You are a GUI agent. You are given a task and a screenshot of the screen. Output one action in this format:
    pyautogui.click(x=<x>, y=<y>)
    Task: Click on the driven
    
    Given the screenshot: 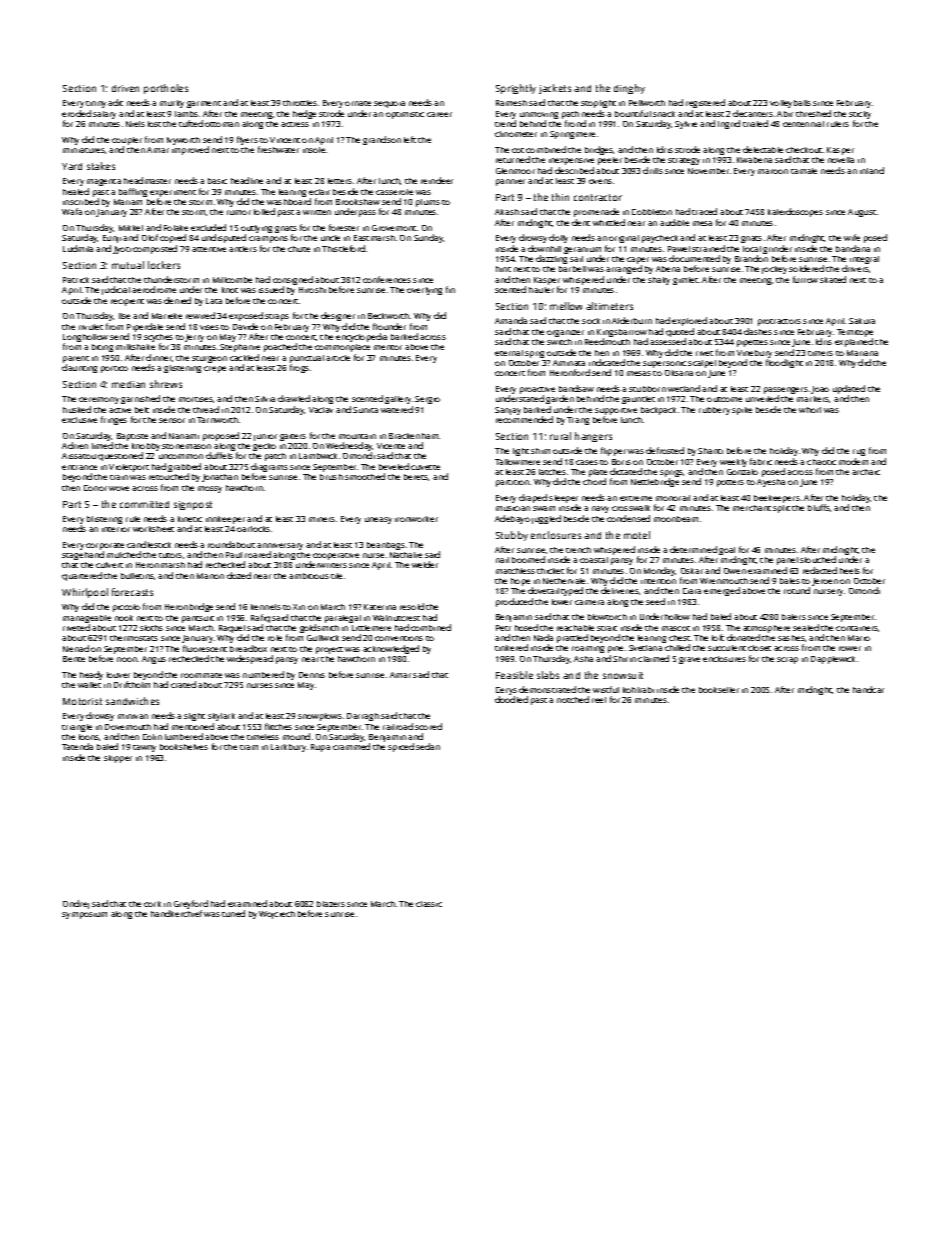 What is the action you would take?
    pyautogui.click(x=125, y=88)
